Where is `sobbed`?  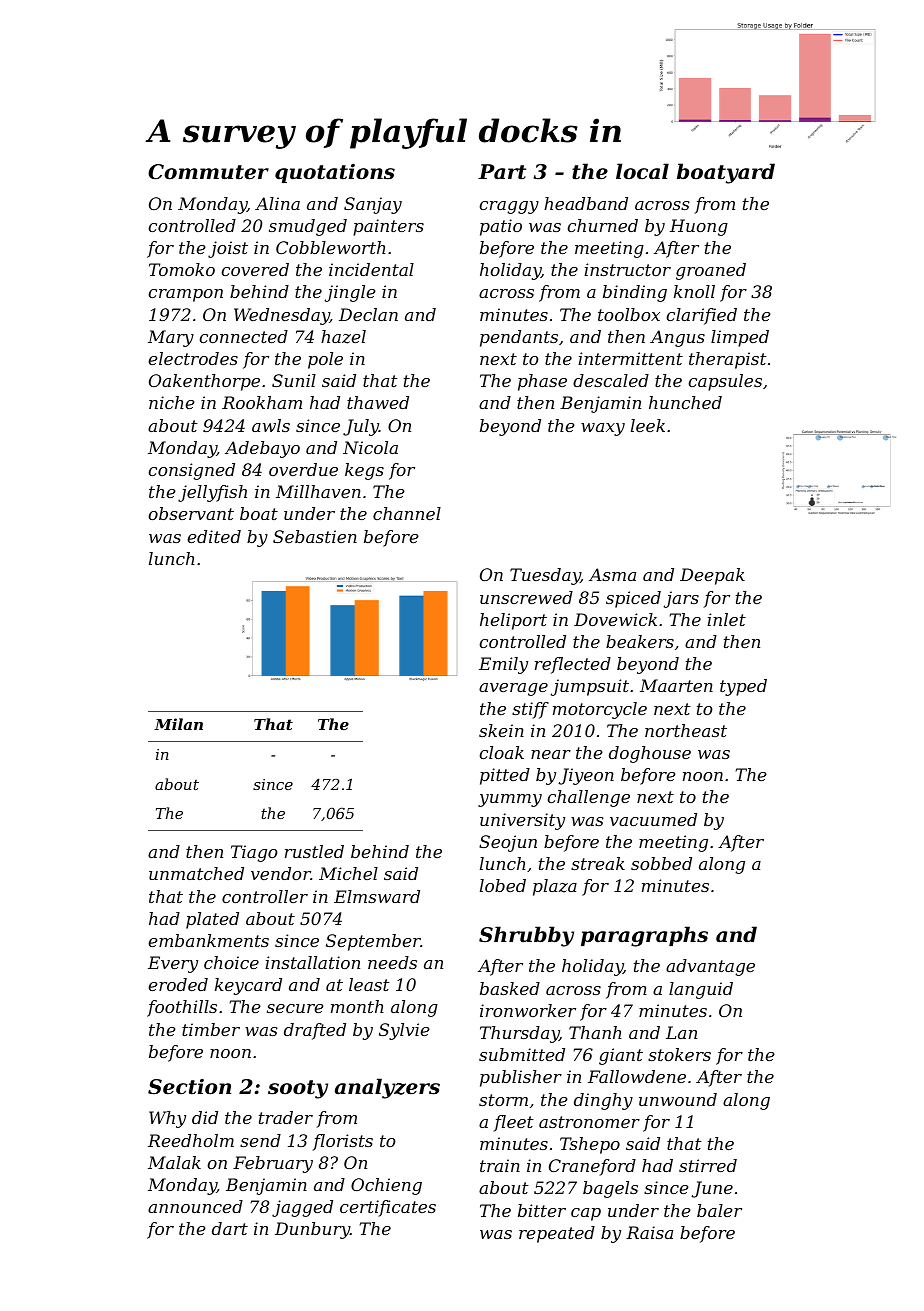
sobbed is located at coordinates (661, 863).
